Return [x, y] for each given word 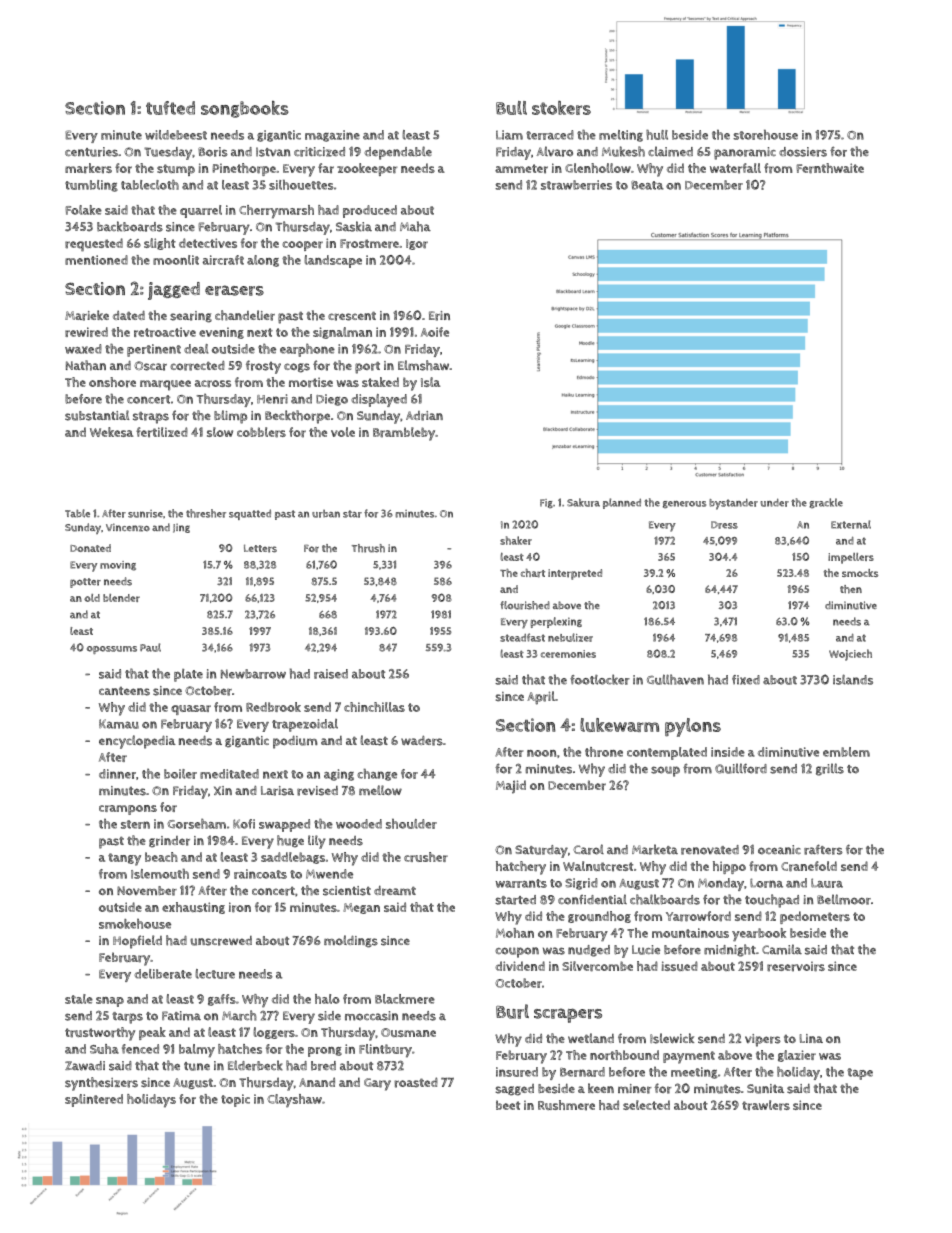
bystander [733, 504]
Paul [150, 647]
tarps [127, 1018]
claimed [670, 151]
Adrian [424, 416]
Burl [512, 1011]
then [851, 589]
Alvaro [554, 151]
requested [94, 244]
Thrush [368, 548]
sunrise [145, 514]
